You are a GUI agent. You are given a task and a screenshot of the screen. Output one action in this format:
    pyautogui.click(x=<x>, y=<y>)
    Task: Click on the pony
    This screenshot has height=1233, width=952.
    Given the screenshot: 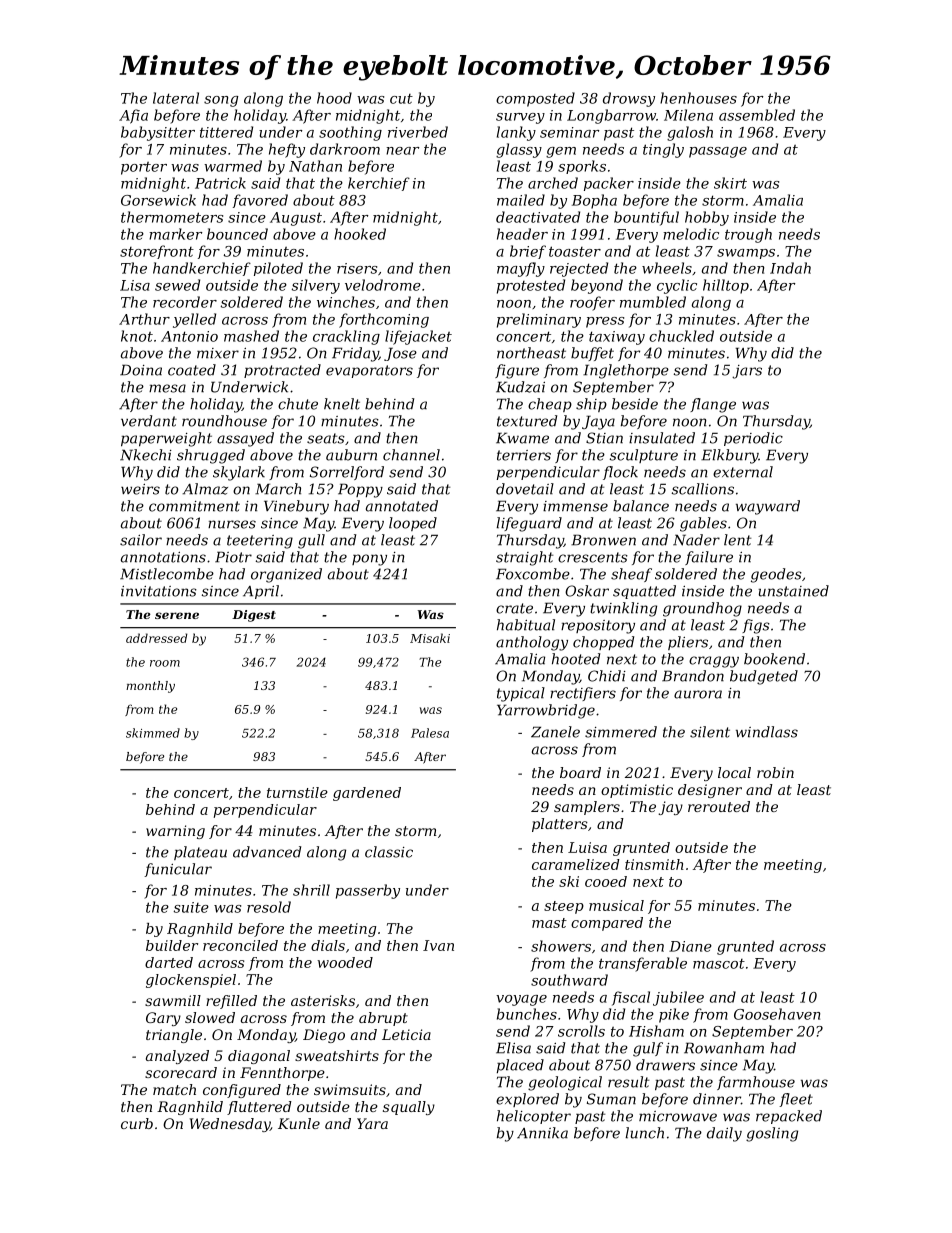 What is the action you would take?
    pyautogui.click(x=369, y=560)
